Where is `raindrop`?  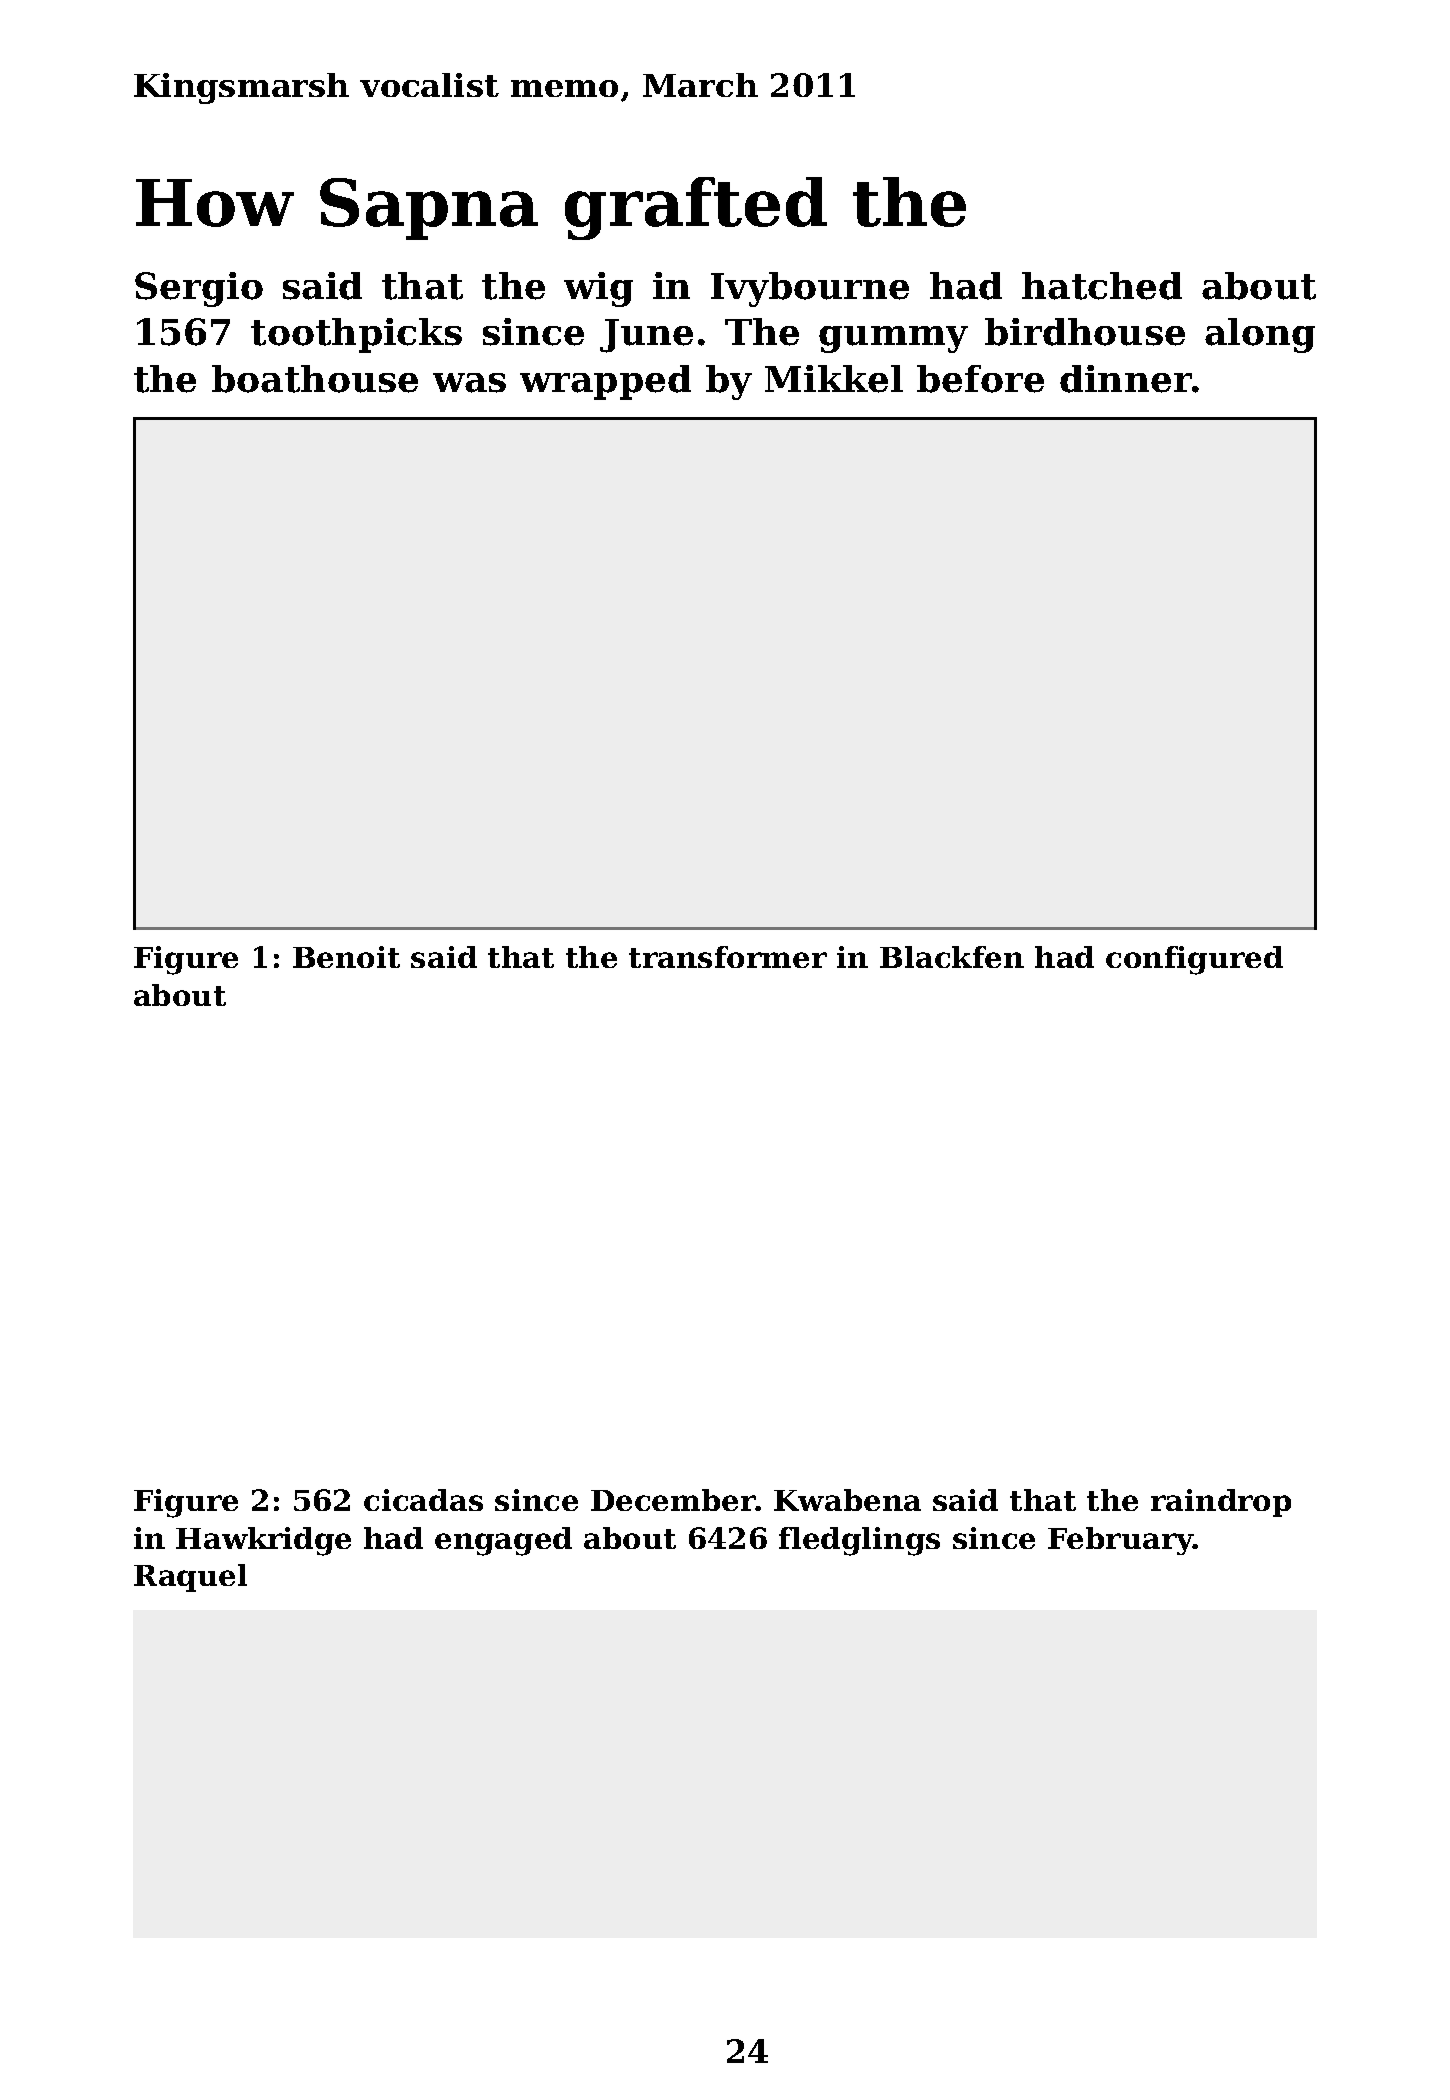
raindrop is located at coordinates (1221, 1503).
